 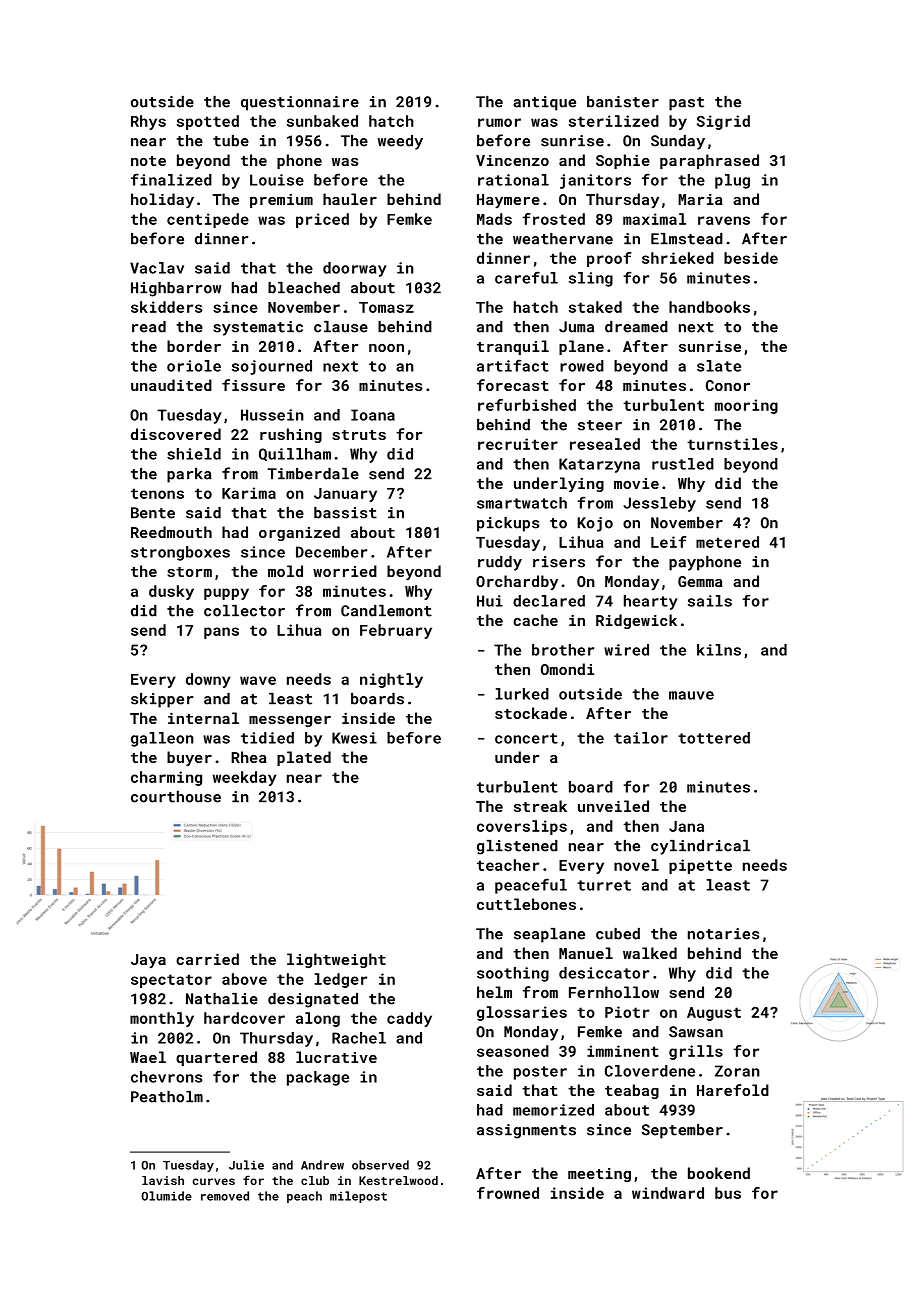 What do you see at coordinates (176, 434) in the screenshot?
I see `discovered` at bounding box center [176, 434].
